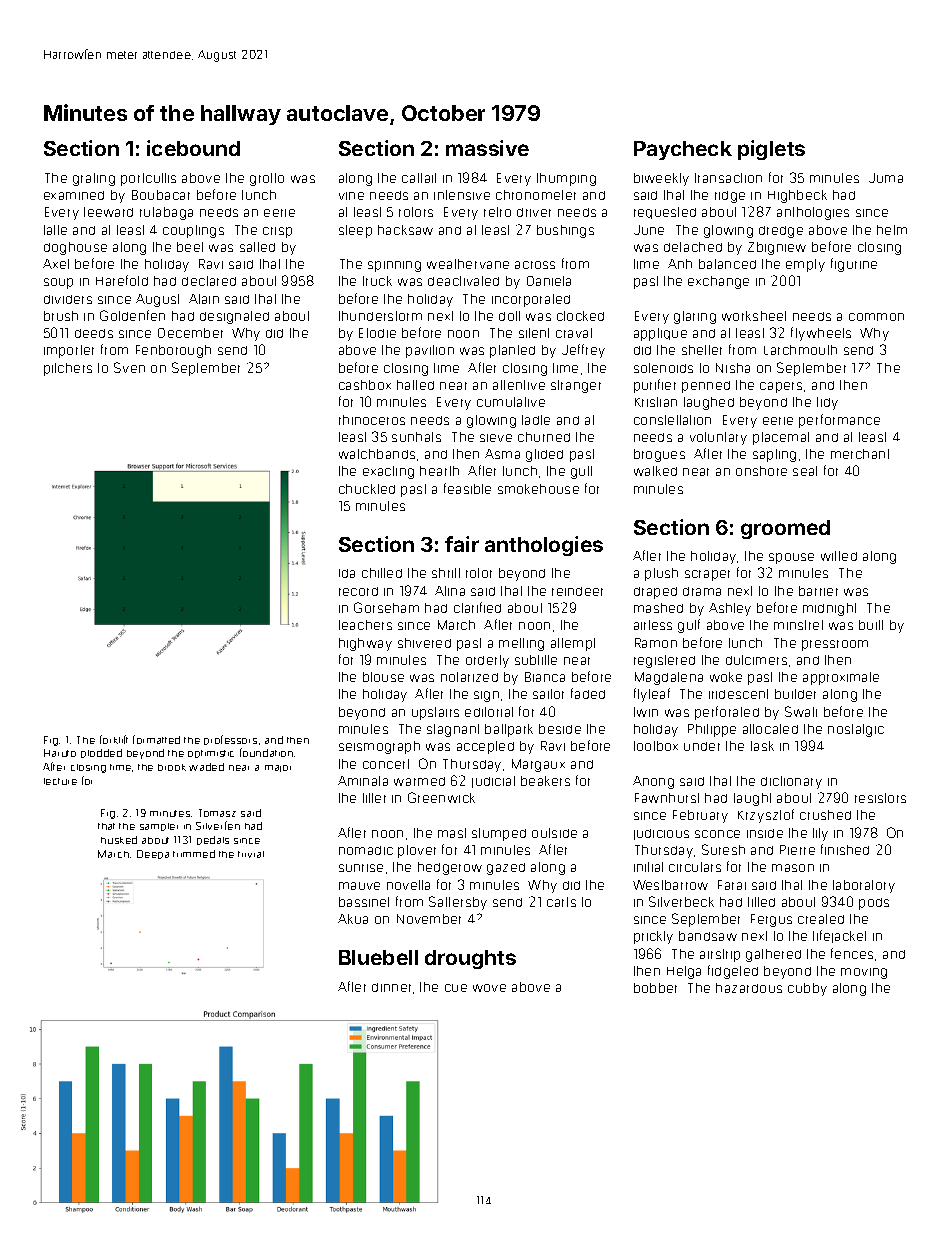  Describe the element at coordinates (119, 840) in the image. I see `husked` at that location.
